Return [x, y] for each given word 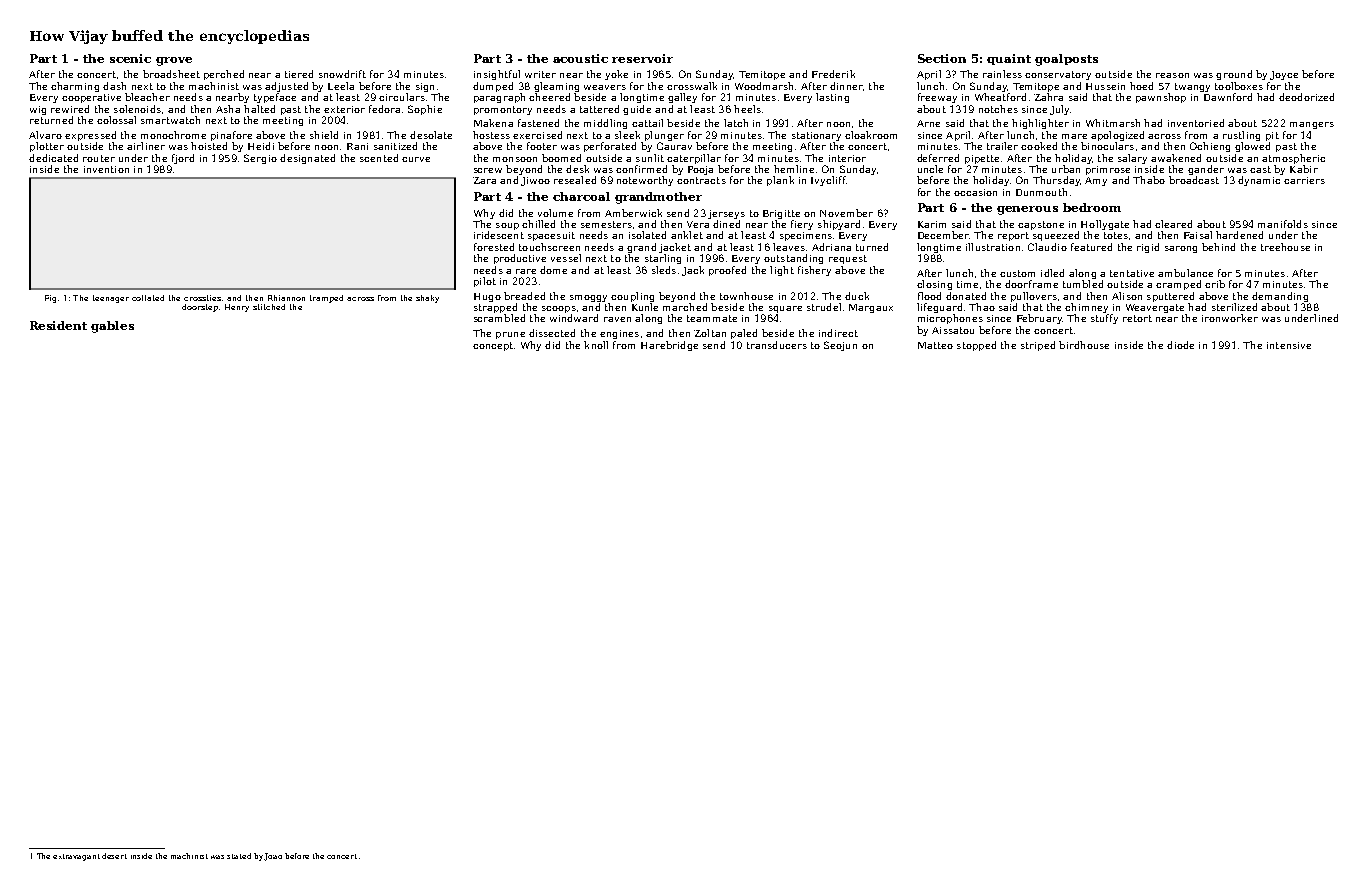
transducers [777, 345]
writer [540, 74]
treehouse [1285, 247]
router [99, 158]
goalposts [1066, 60]
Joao [273, 857]
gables [112, 327]
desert [114, 856]
